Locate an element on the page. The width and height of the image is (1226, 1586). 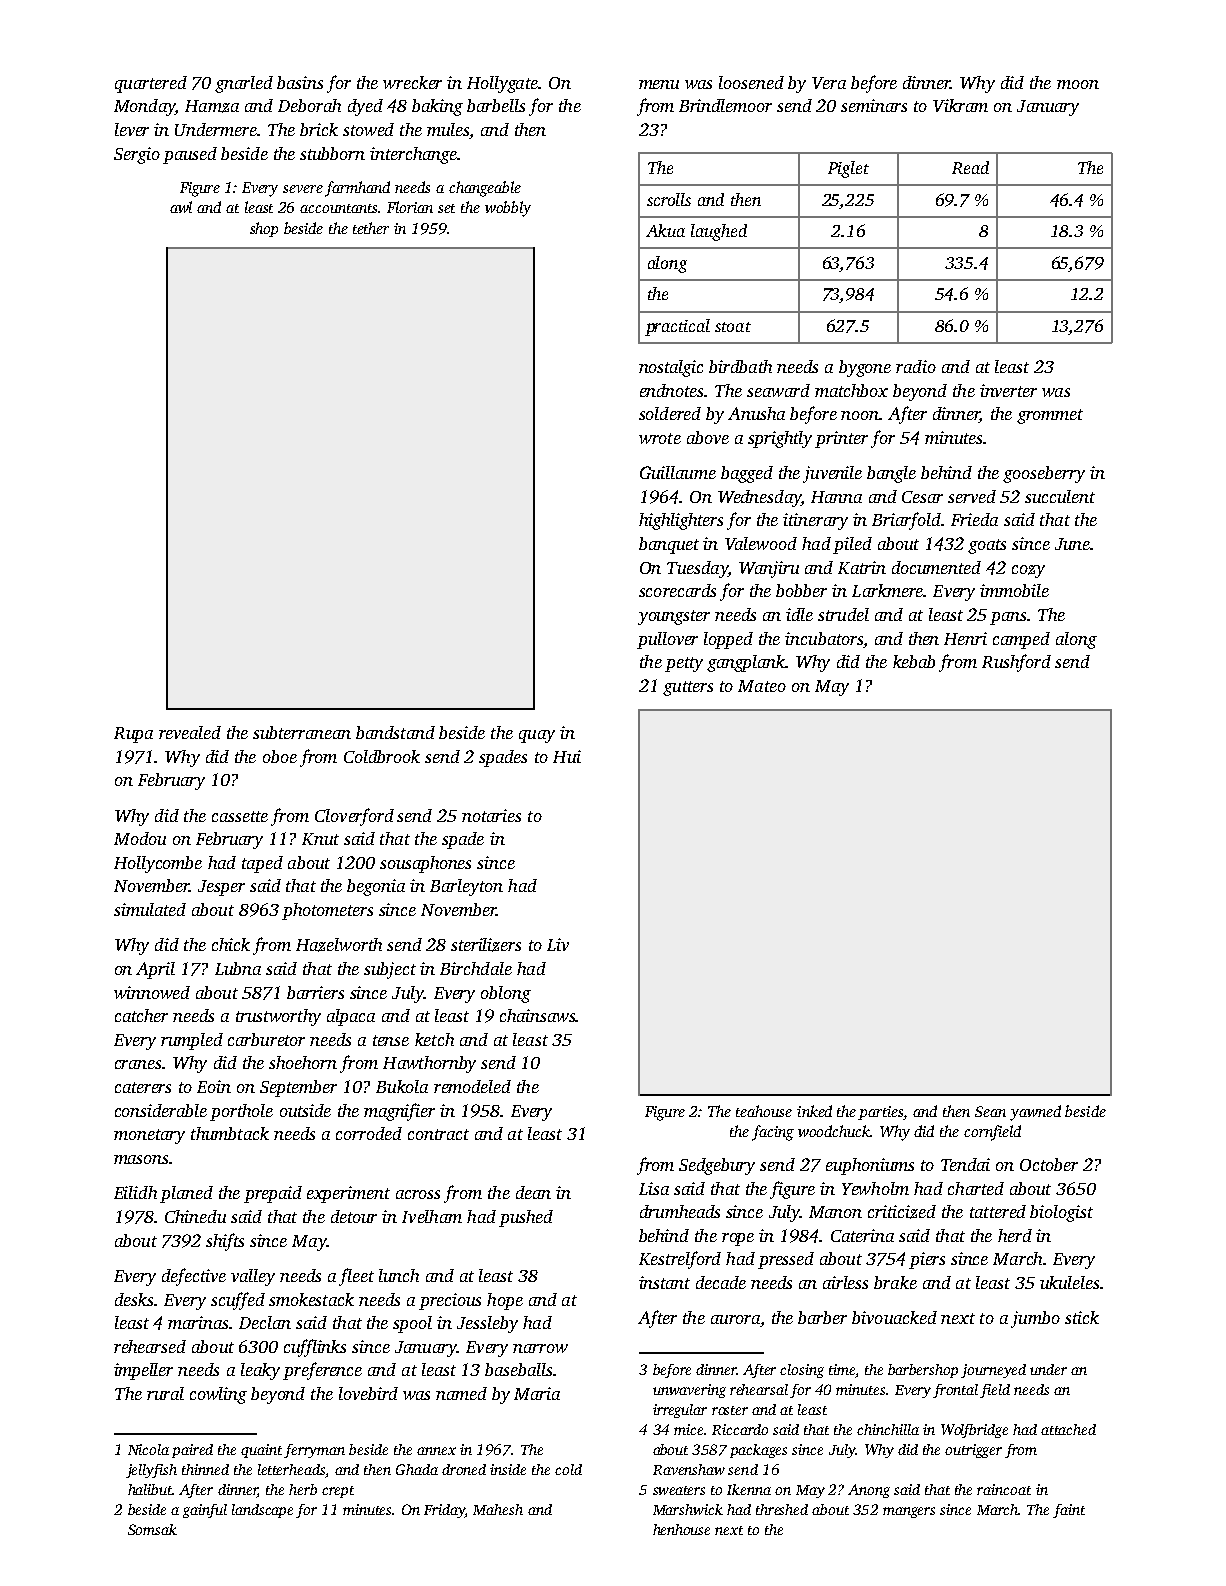
faint is located at coordinates (1069, 1511).
